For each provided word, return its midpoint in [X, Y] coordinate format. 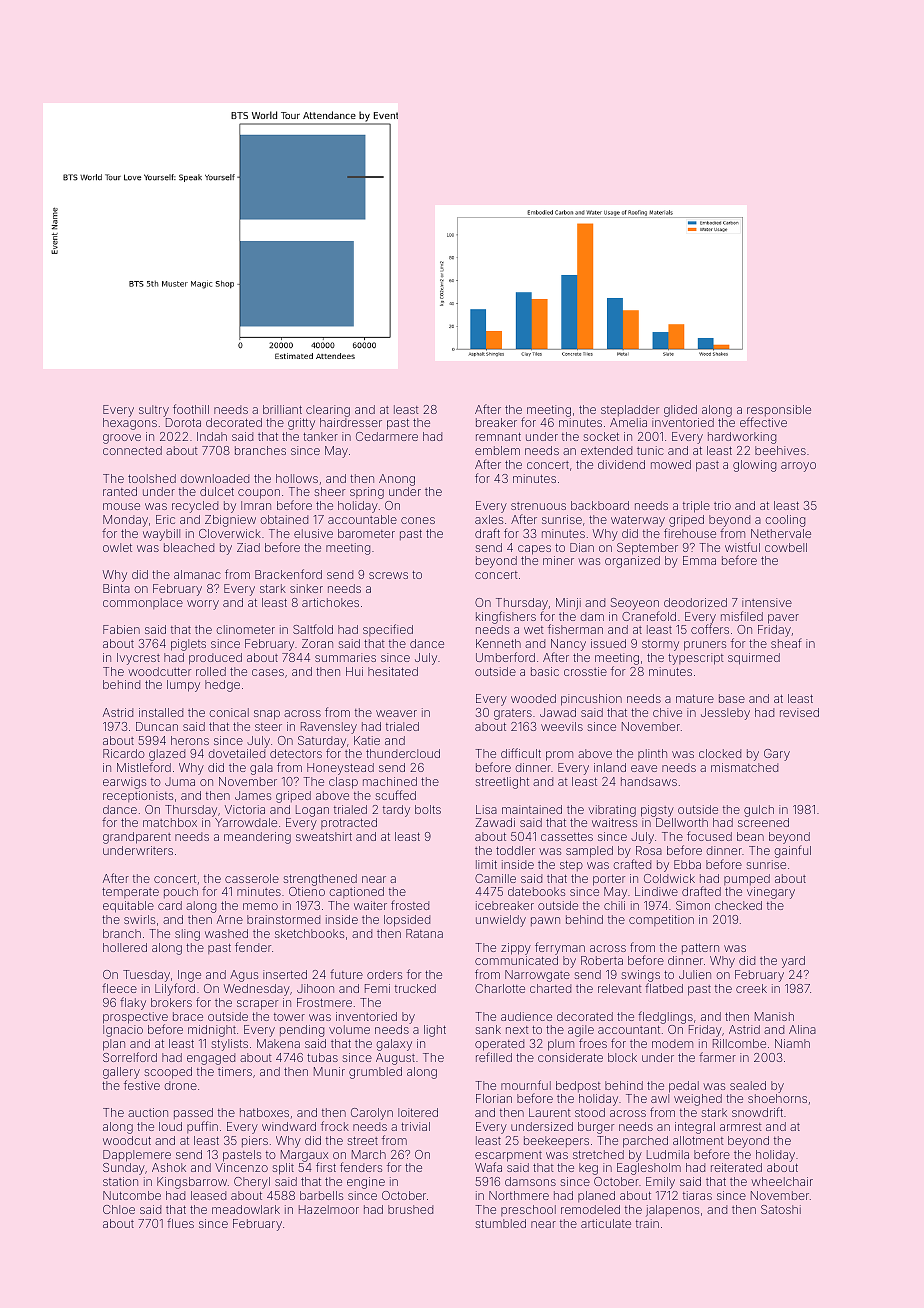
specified [388, 630]
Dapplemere [137, 1156]
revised [799, 712]
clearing [328, 411]
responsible [779, 411]
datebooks [536, 891]
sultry [154, 411]
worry [203, 605]
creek [751, 988]
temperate [130, 893]
